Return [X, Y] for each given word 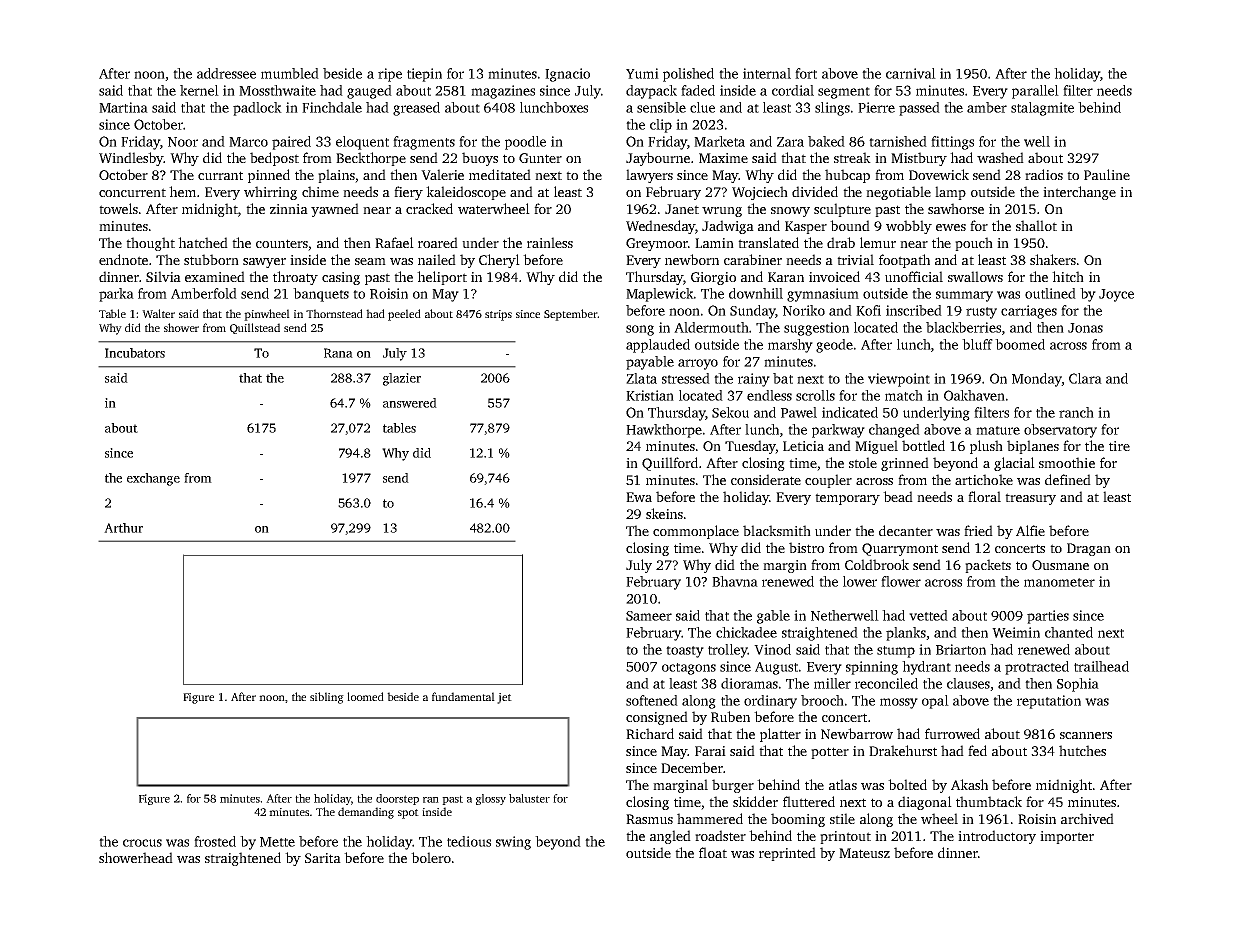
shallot [1036, 225]
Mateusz [864, 853]
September [571, 315]
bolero [431, 857]
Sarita [323, 858]
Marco [248, 142]
